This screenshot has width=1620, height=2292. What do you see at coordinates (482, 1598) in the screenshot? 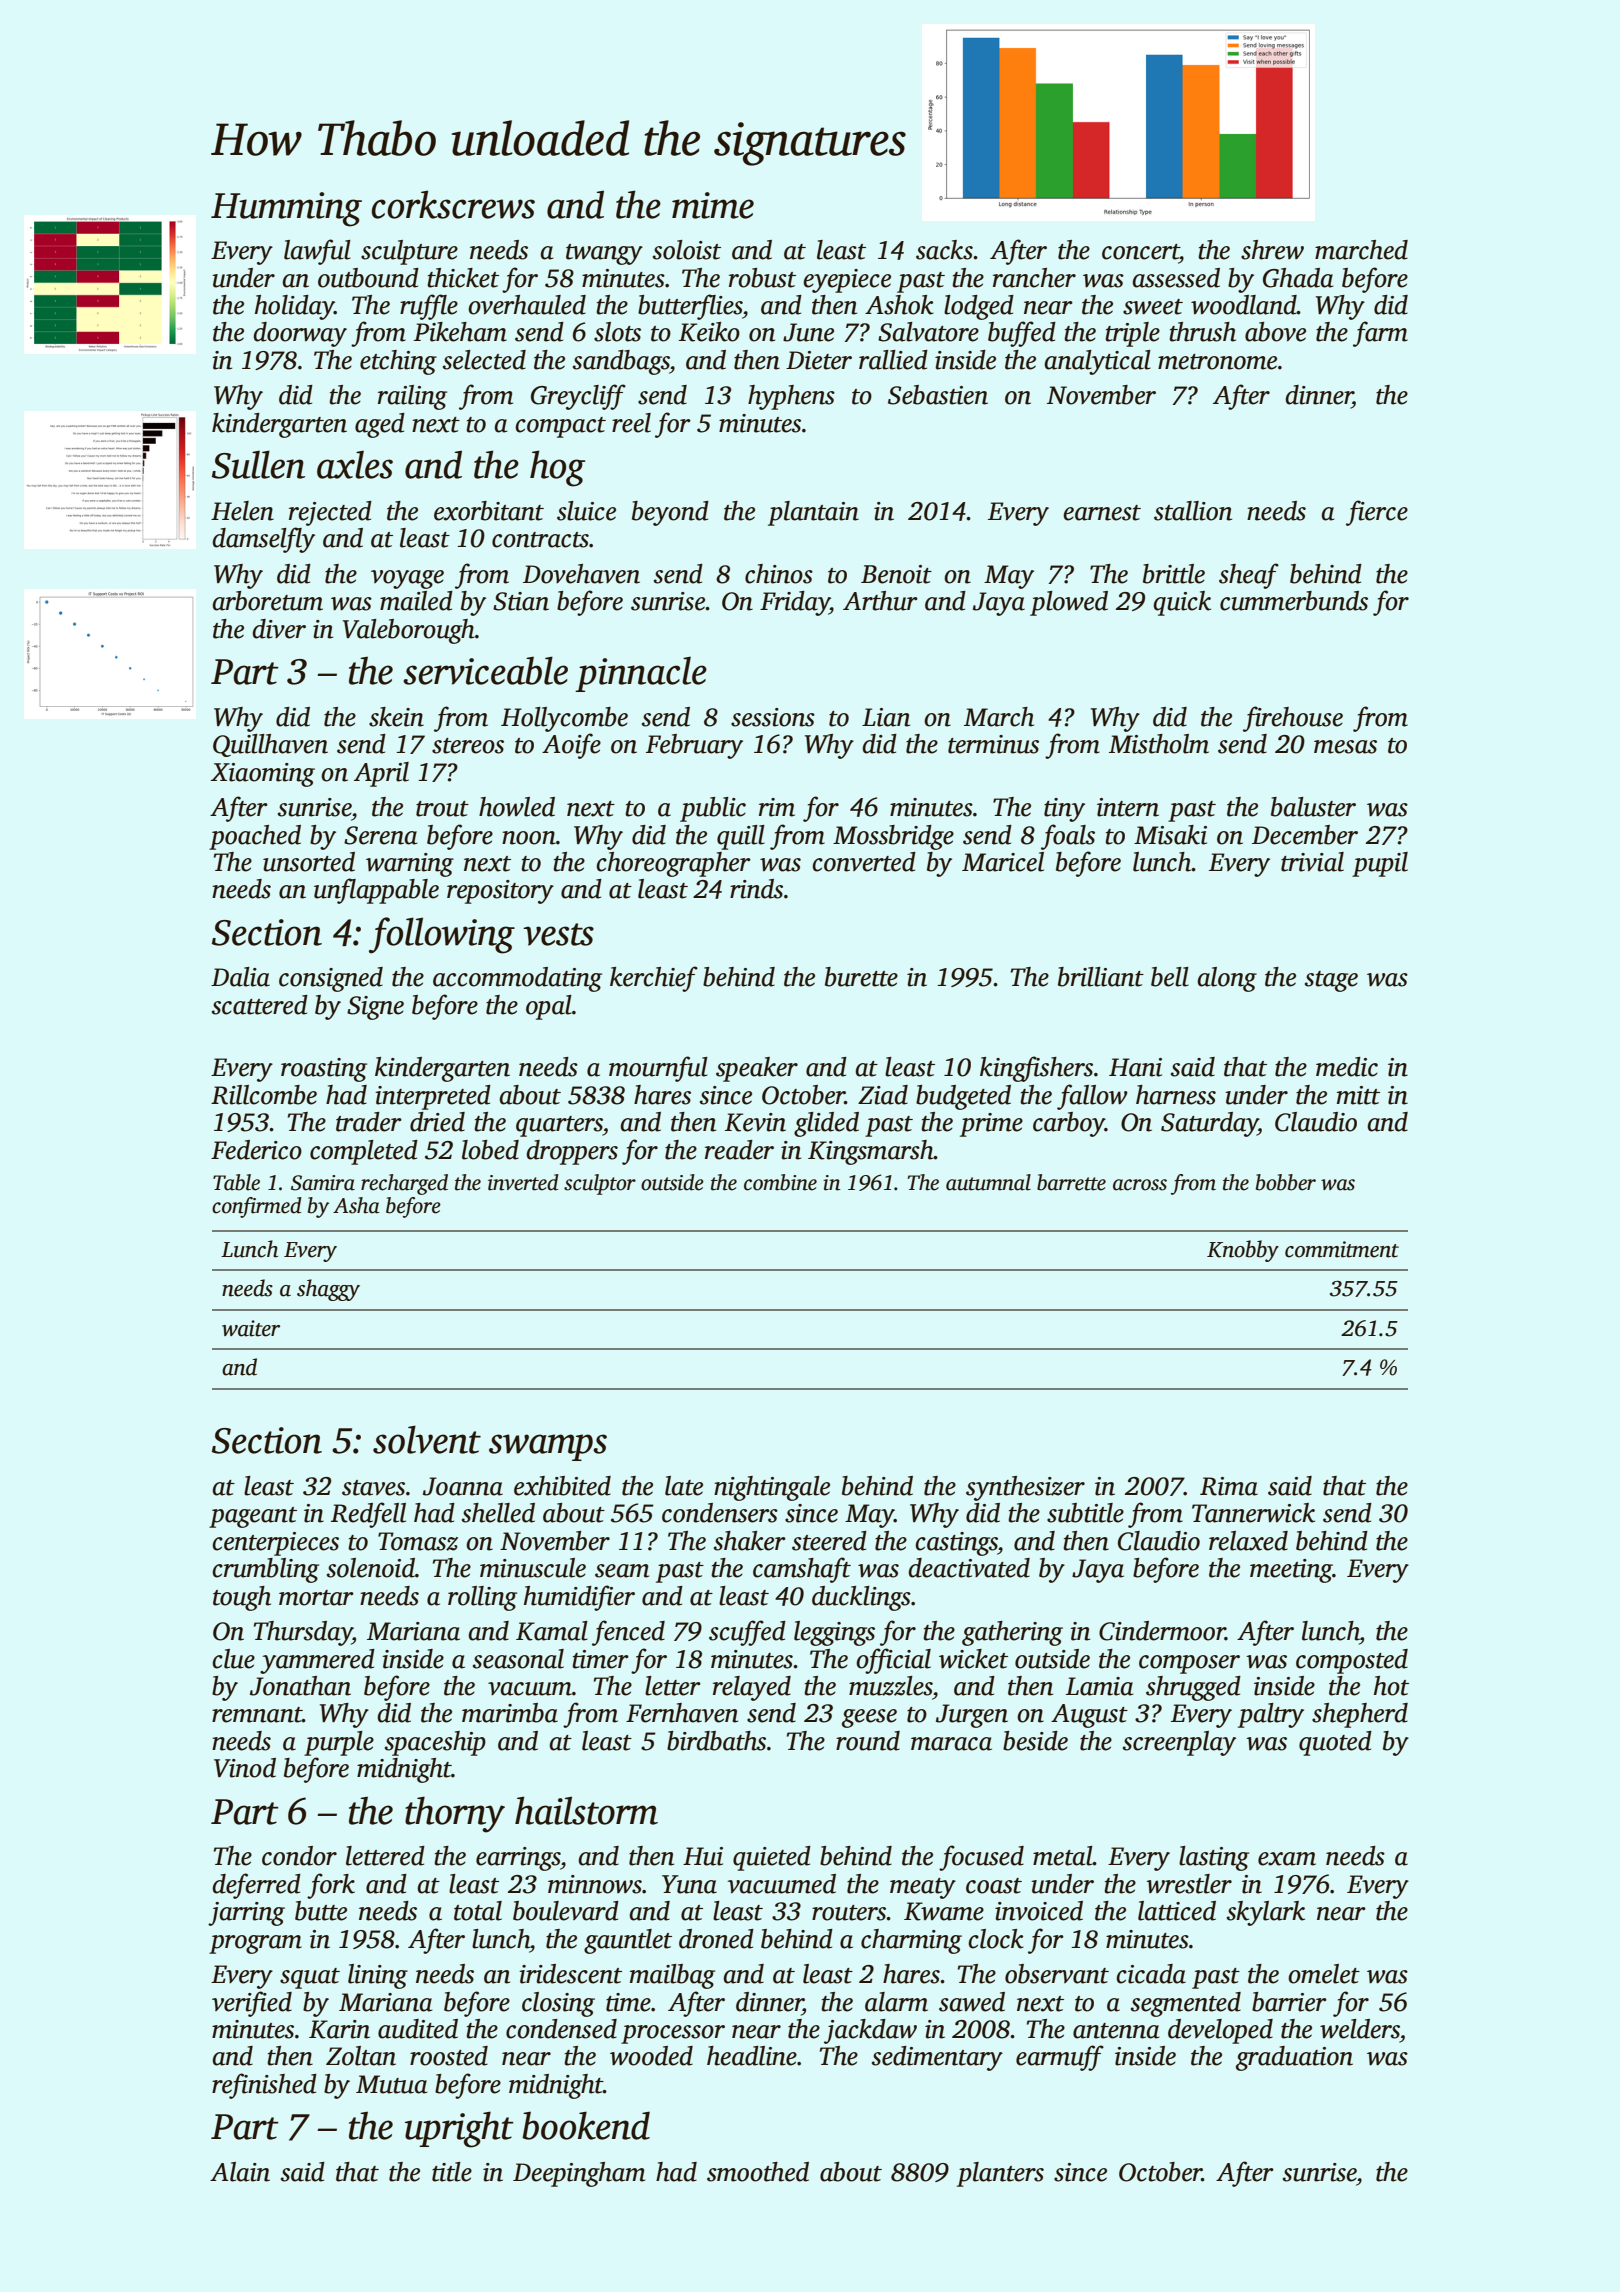
I see `rolling` at bounding box center [482, 1598].
